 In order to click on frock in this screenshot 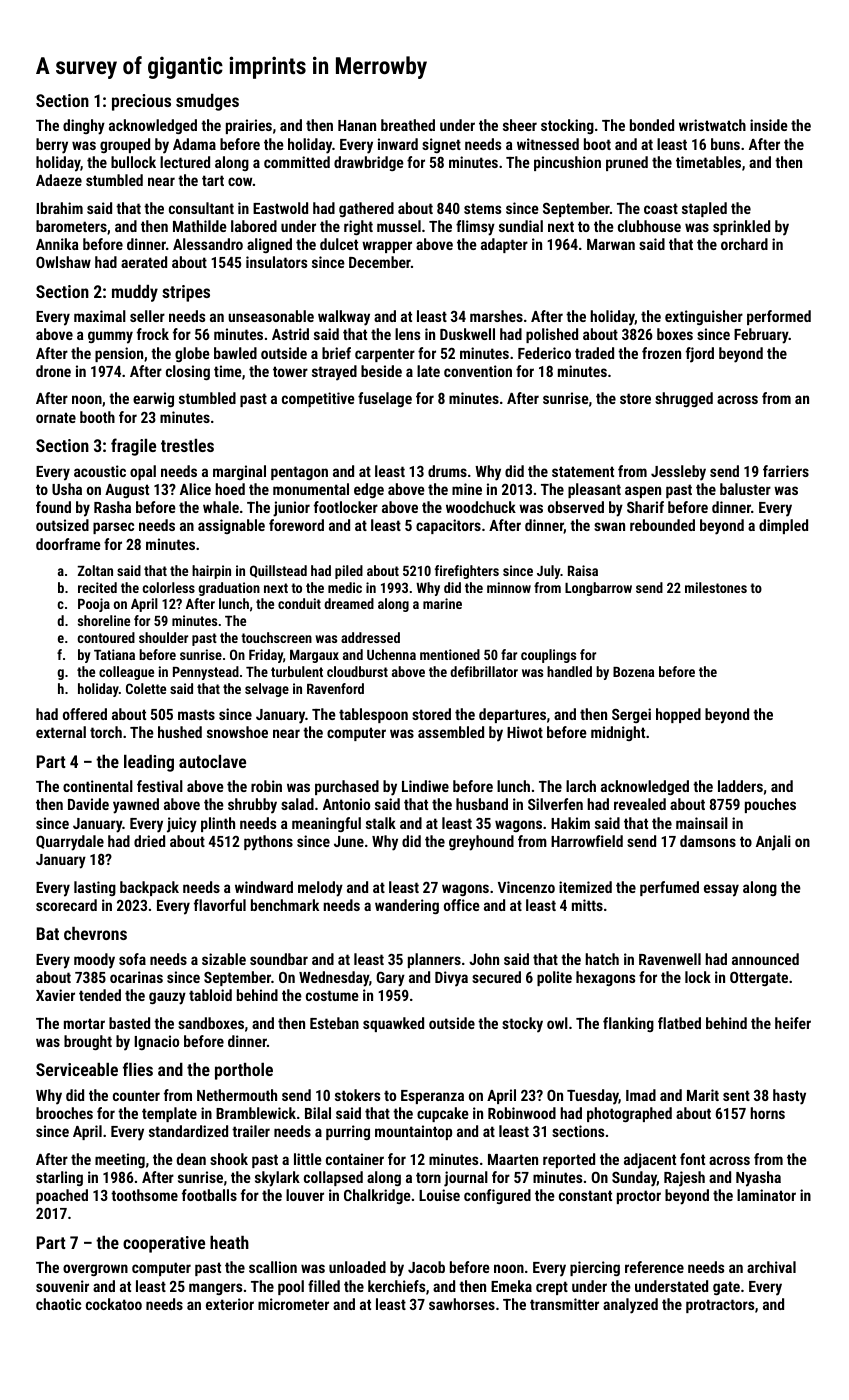, I will do `click(153, 334)`.
